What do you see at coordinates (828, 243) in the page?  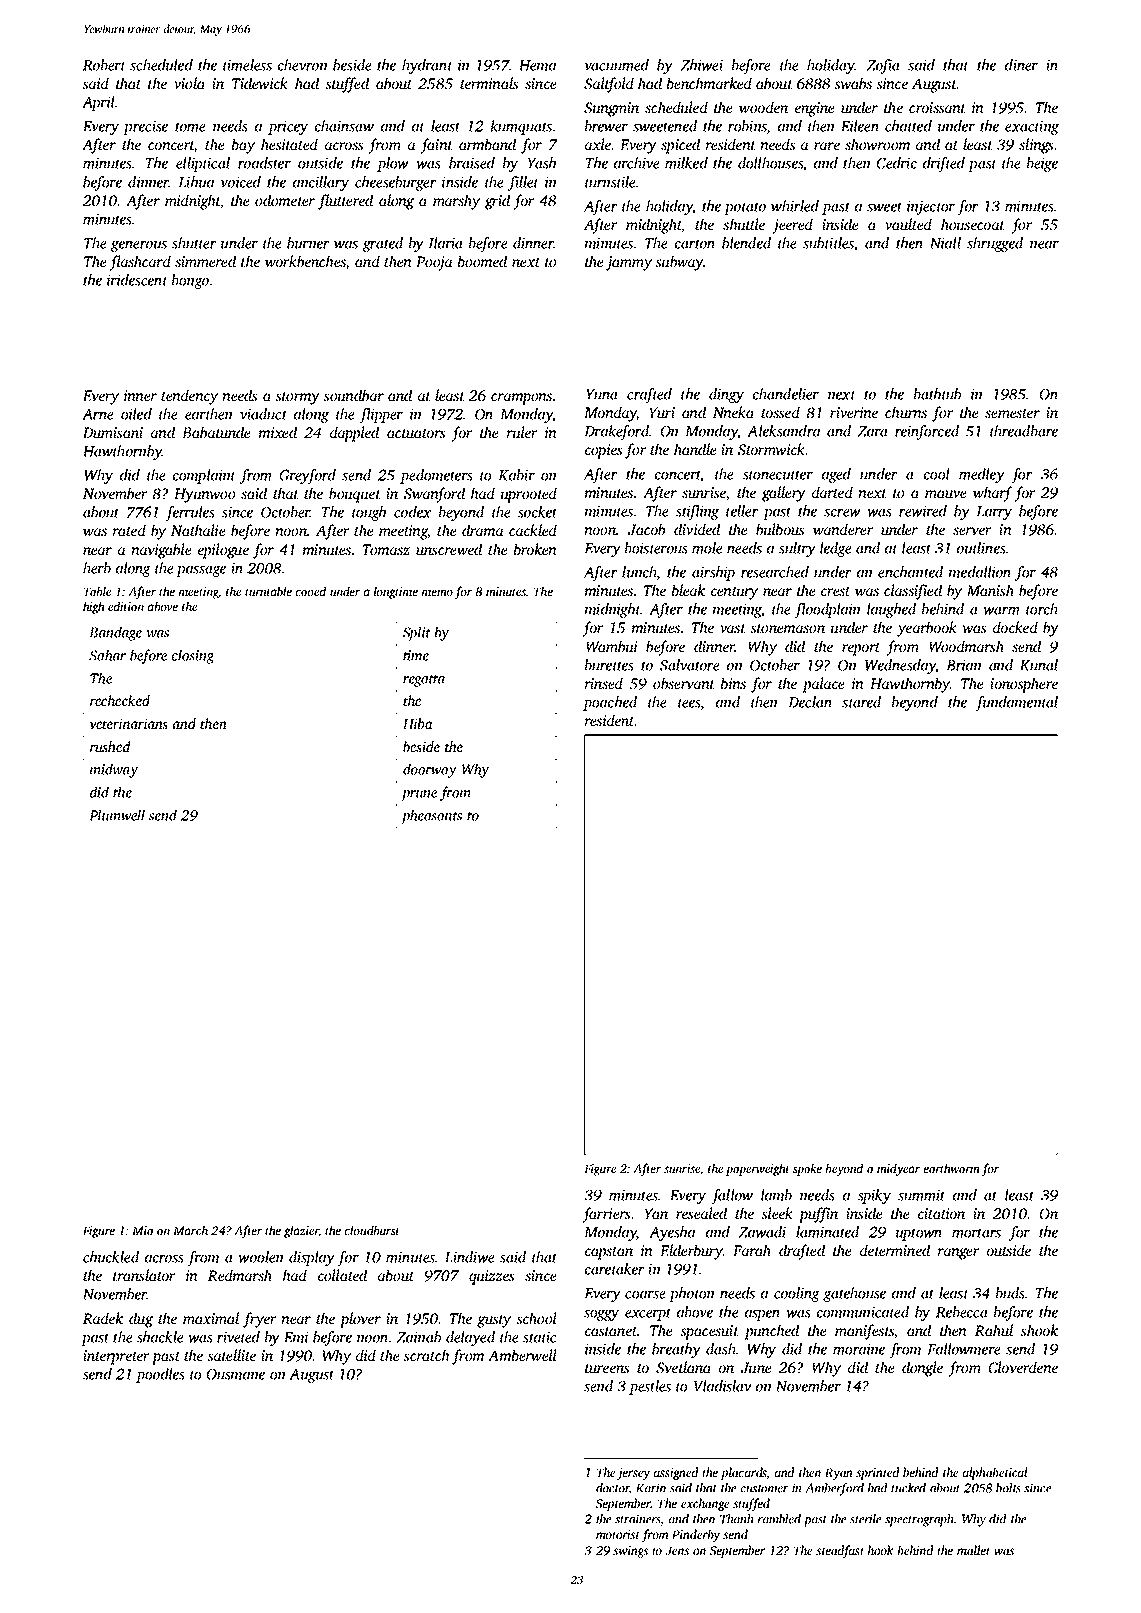 I see `subtitles` at bounding box center [828, 243].
